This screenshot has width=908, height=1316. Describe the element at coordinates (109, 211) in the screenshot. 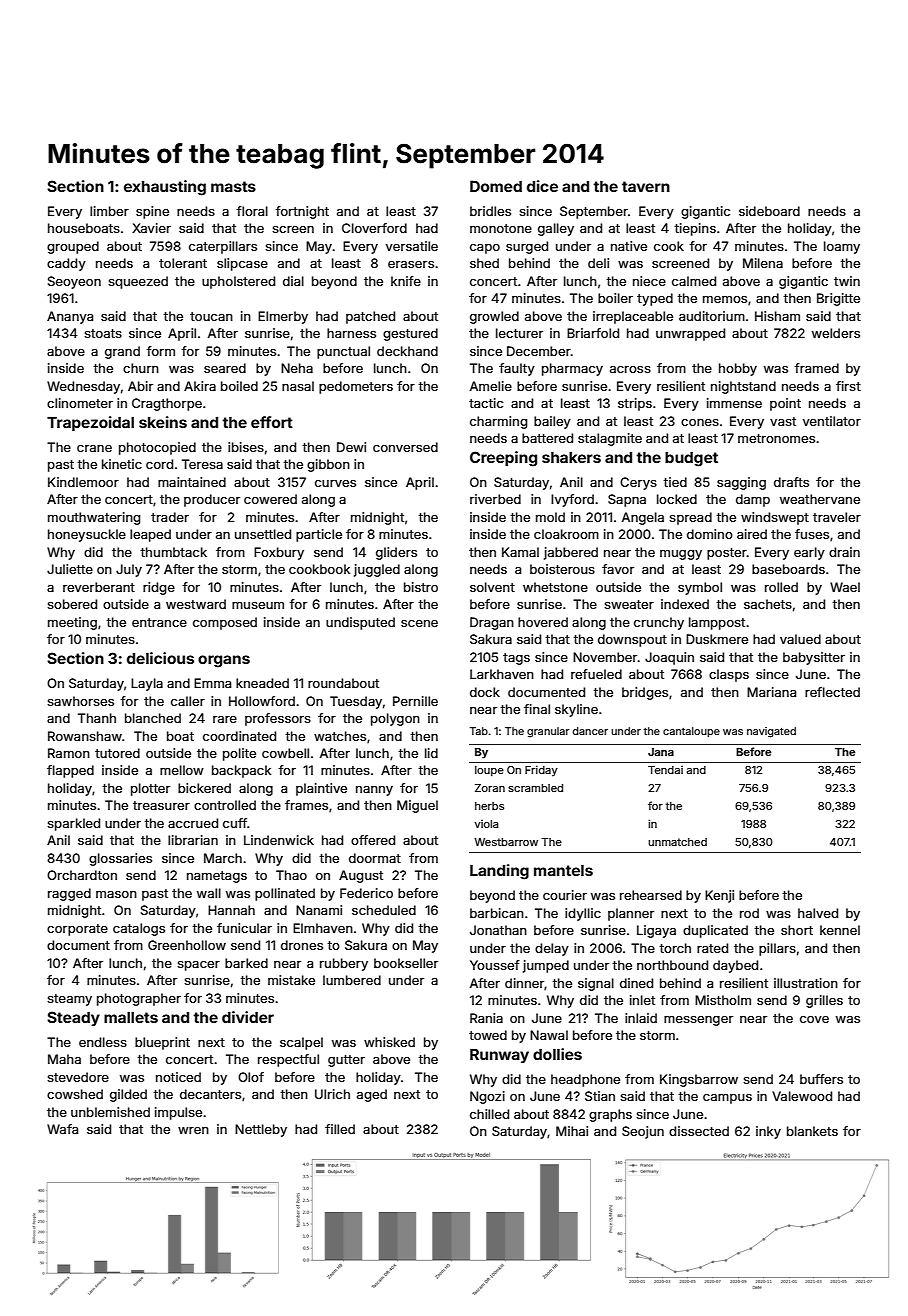

I see `limber` at that location.
